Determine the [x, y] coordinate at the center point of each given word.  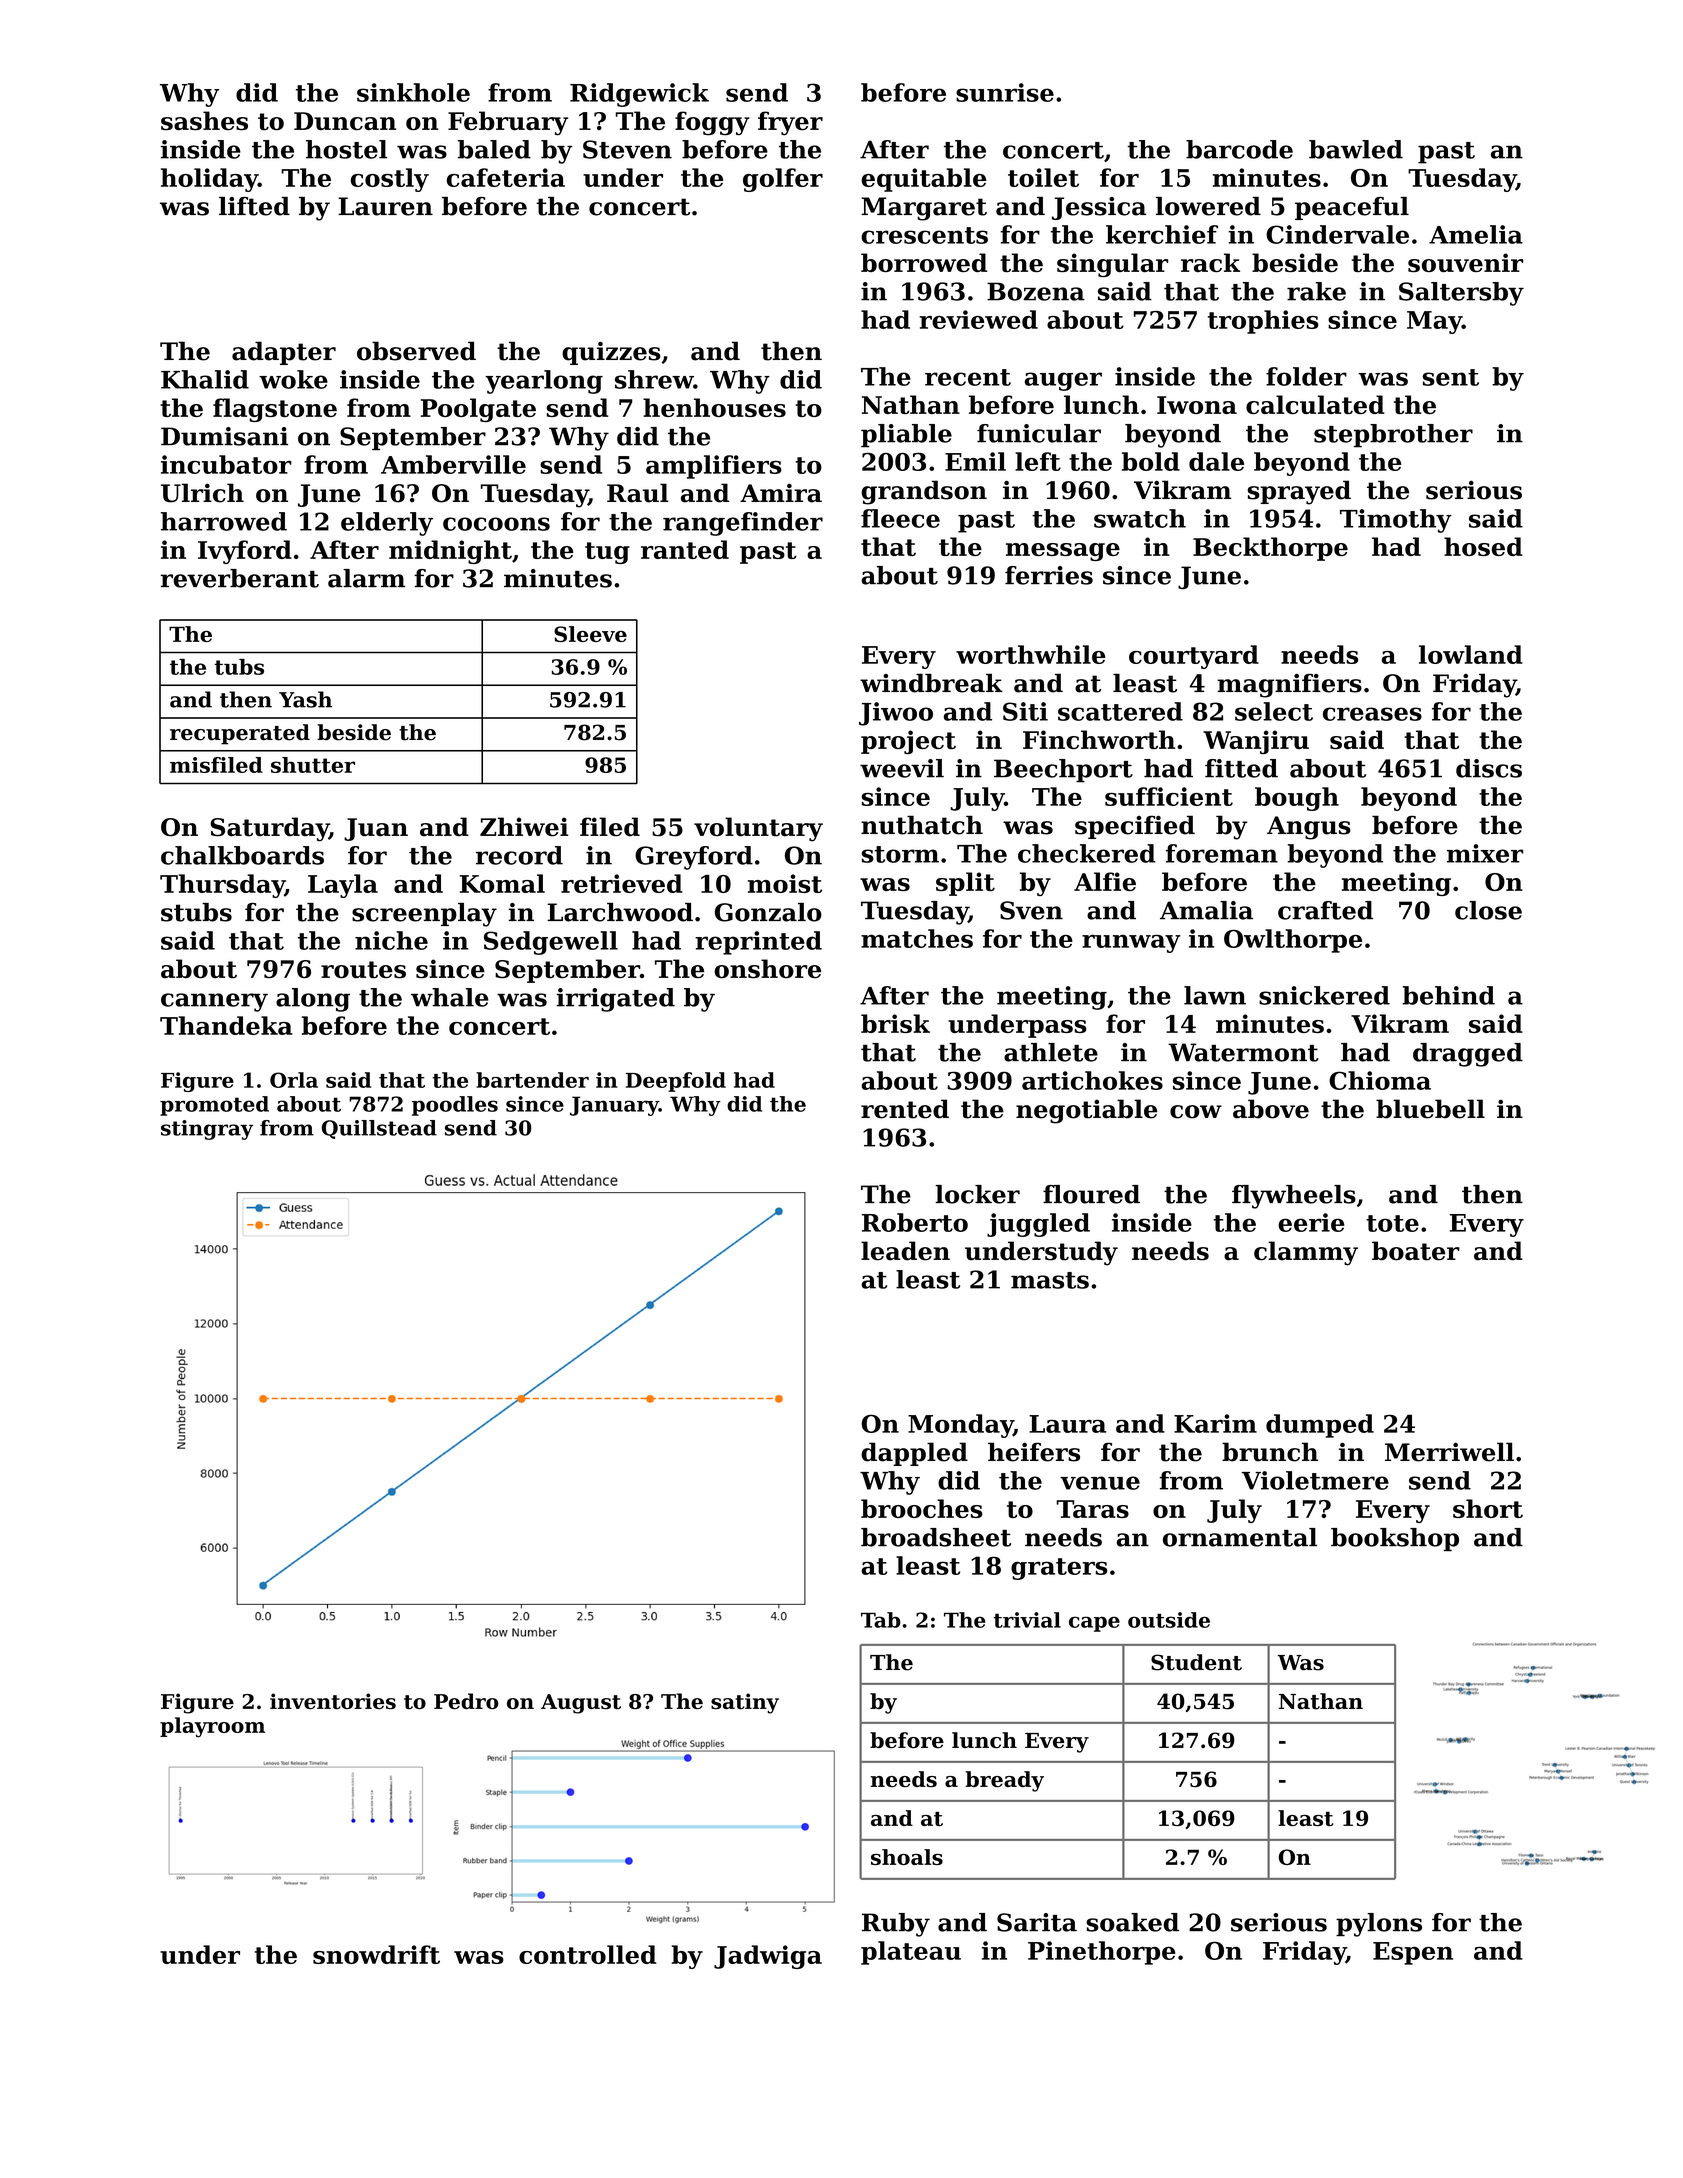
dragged [1468, 1055]
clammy [1306, 1253]
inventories [333, 1701]
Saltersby [1461, 294]
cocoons [496, 524]
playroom [212, 1727]
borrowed [924, 262]
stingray [207, 1130]
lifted [254, 206]
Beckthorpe [1270, 549]
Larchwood [620, 912]
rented [905, 1109]
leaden [905, 1251]
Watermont [1243, 1052]
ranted [685, 549]
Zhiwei [524, 827]
